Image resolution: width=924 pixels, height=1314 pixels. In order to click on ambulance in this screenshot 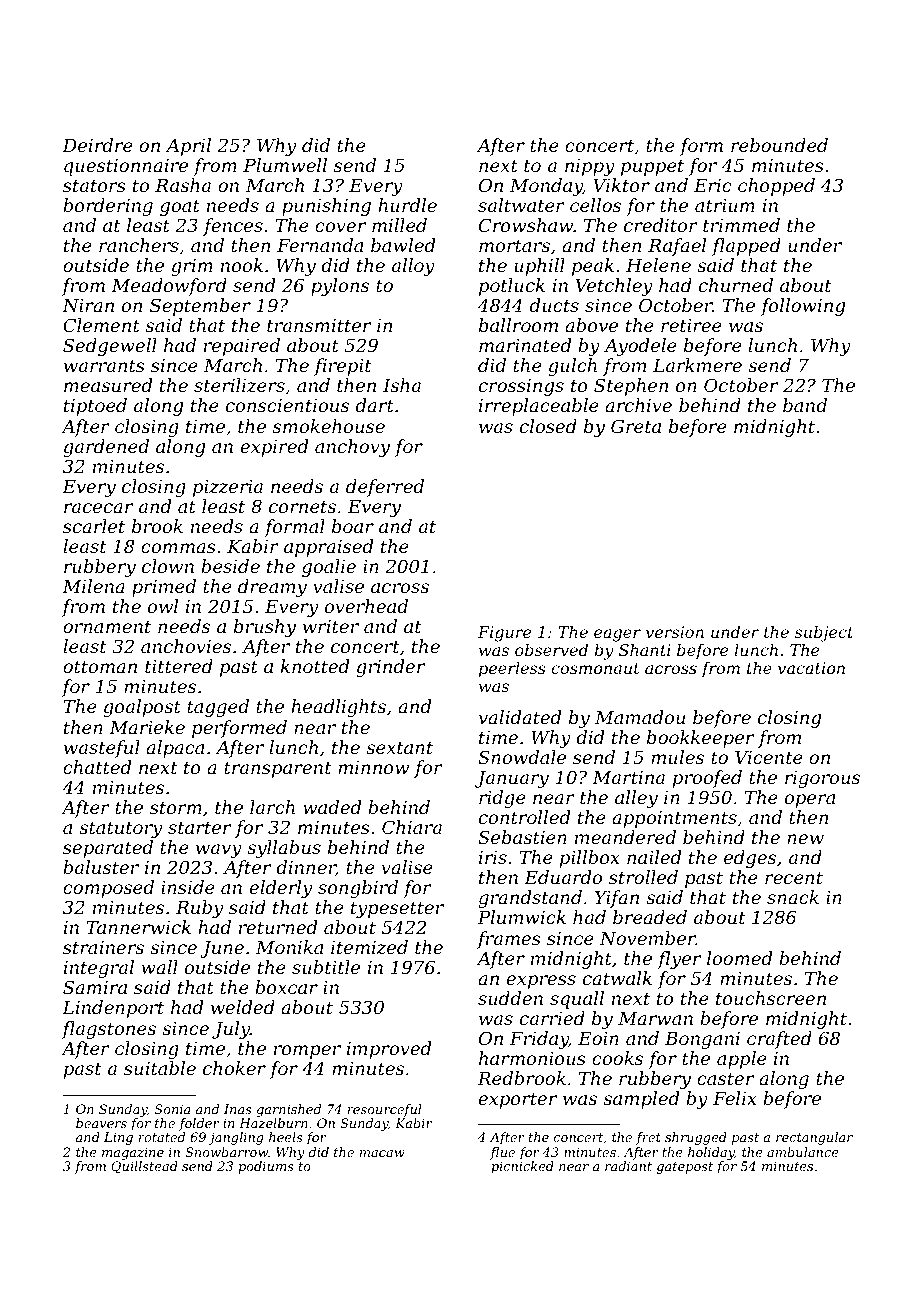, I will do `click(803, 1152)`.
